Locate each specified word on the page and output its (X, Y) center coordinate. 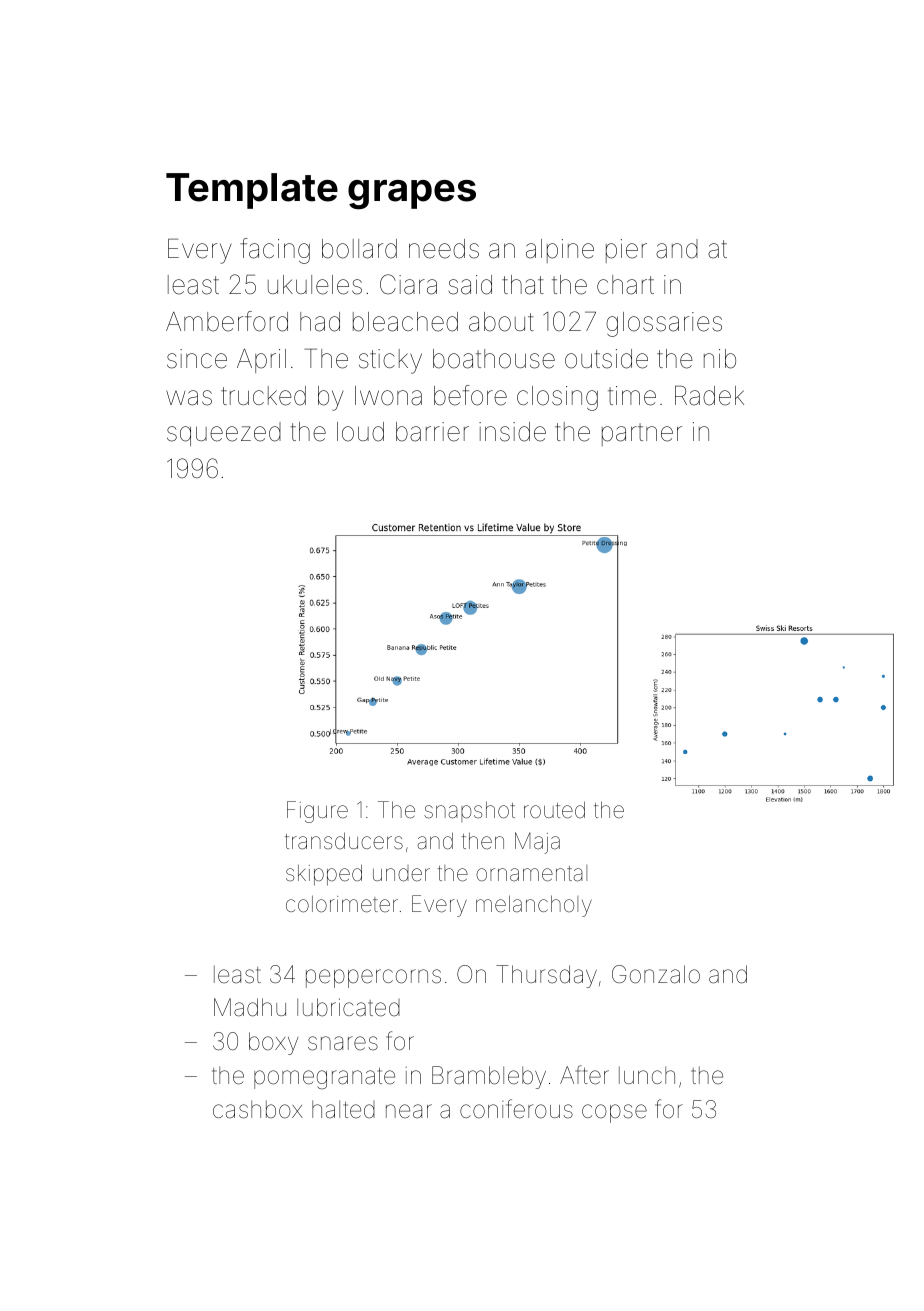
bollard (359, 249)
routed (554, 810)
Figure (317, 812)
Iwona (388, 396)
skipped (324, 875)
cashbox (258, 1109)
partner (642, 434)
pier (626, 251)
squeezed (224, 434)
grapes (412, 195)
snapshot (469, 812)
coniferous (516, 1109)
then (482, 841)
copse (614, 1113)
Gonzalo (656, 974)
